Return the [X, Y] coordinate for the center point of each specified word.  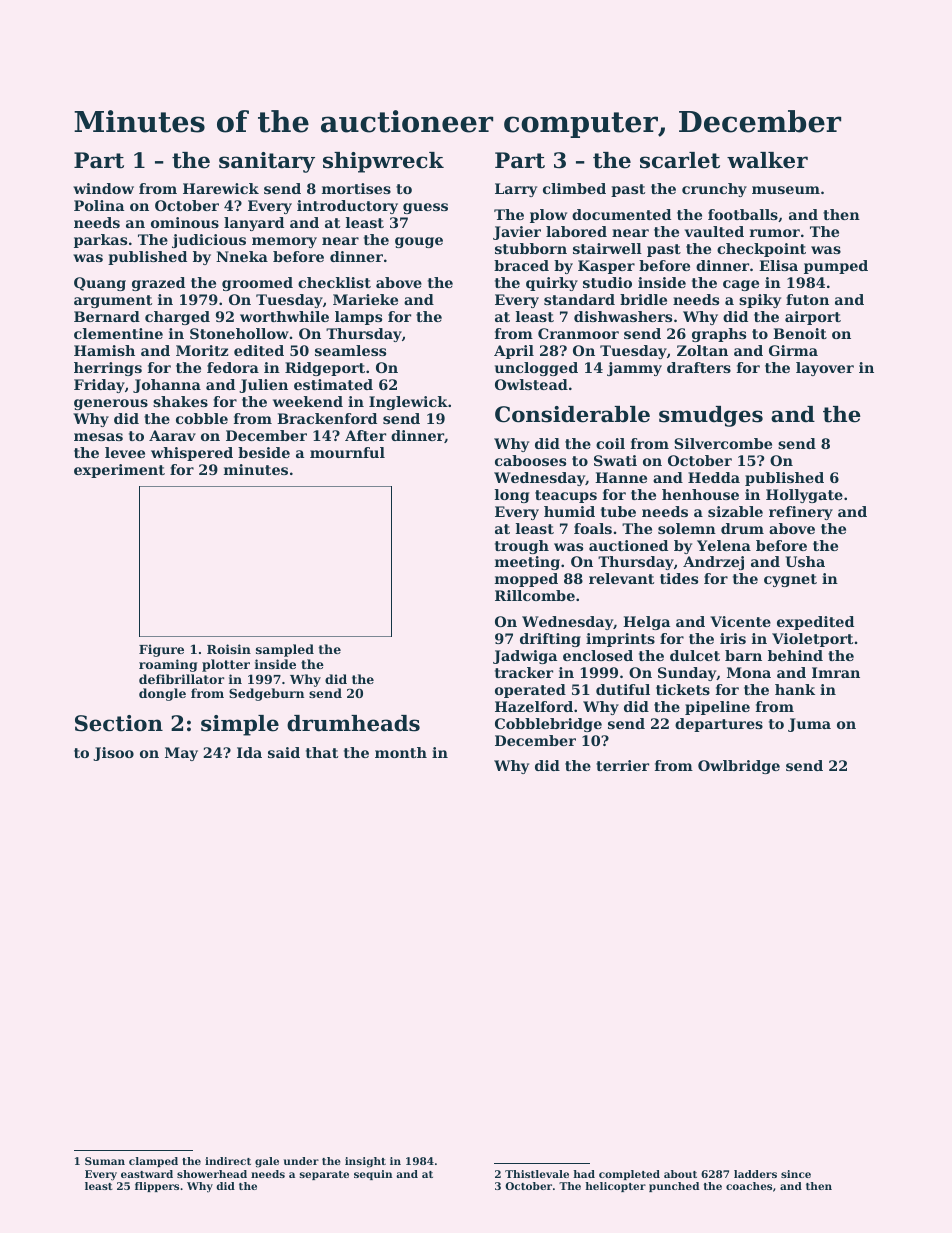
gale [267, 1162]
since [796, 1174]
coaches [749, 1186]
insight [365, 1162]
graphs [719, 335]
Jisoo [113, 754]
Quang [100, 284]
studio [607, 282]
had [584, 1174]
